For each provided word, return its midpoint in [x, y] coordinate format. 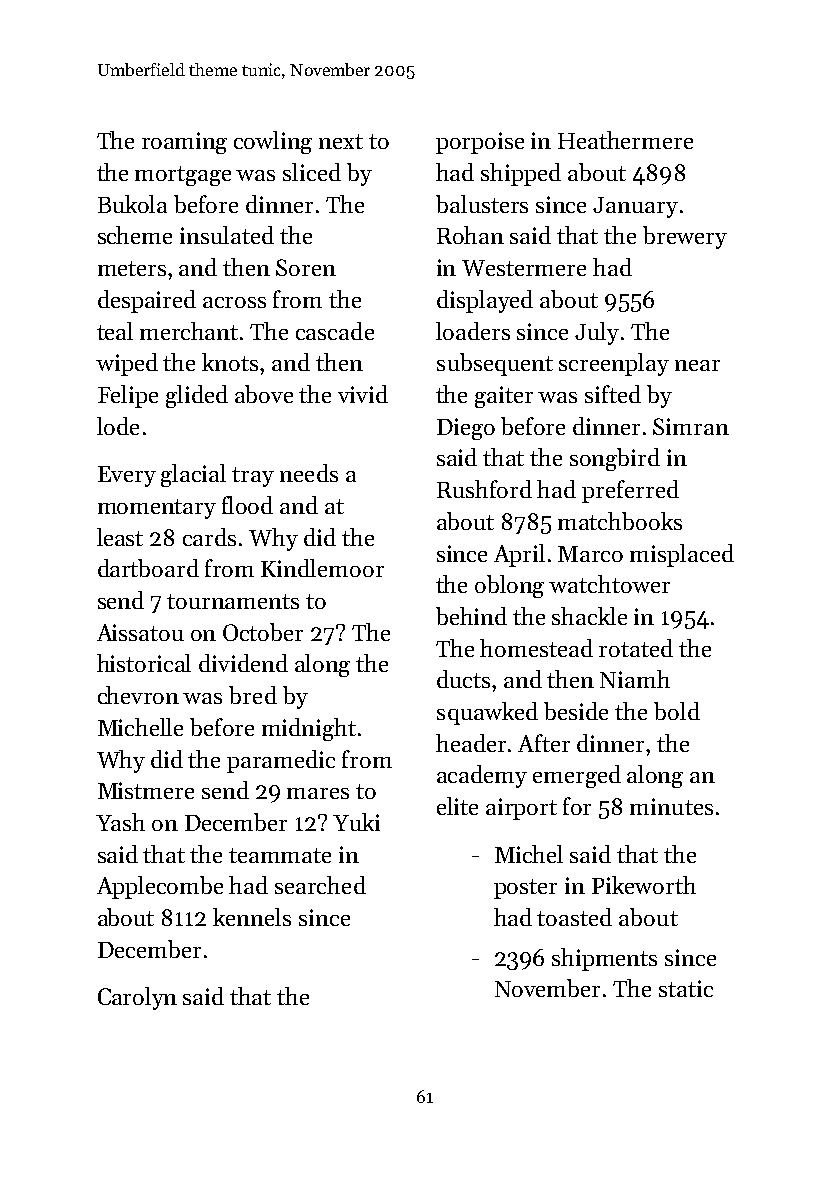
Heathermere [625, 140]
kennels [252, 917]
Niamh [635, 679]
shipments [604, 959]
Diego [466, 429]
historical [144, 663]
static [686, 988]
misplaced [682, 555]
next [341, 141]
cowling [273, 142]
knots [230, 362]
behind [471, 616]
